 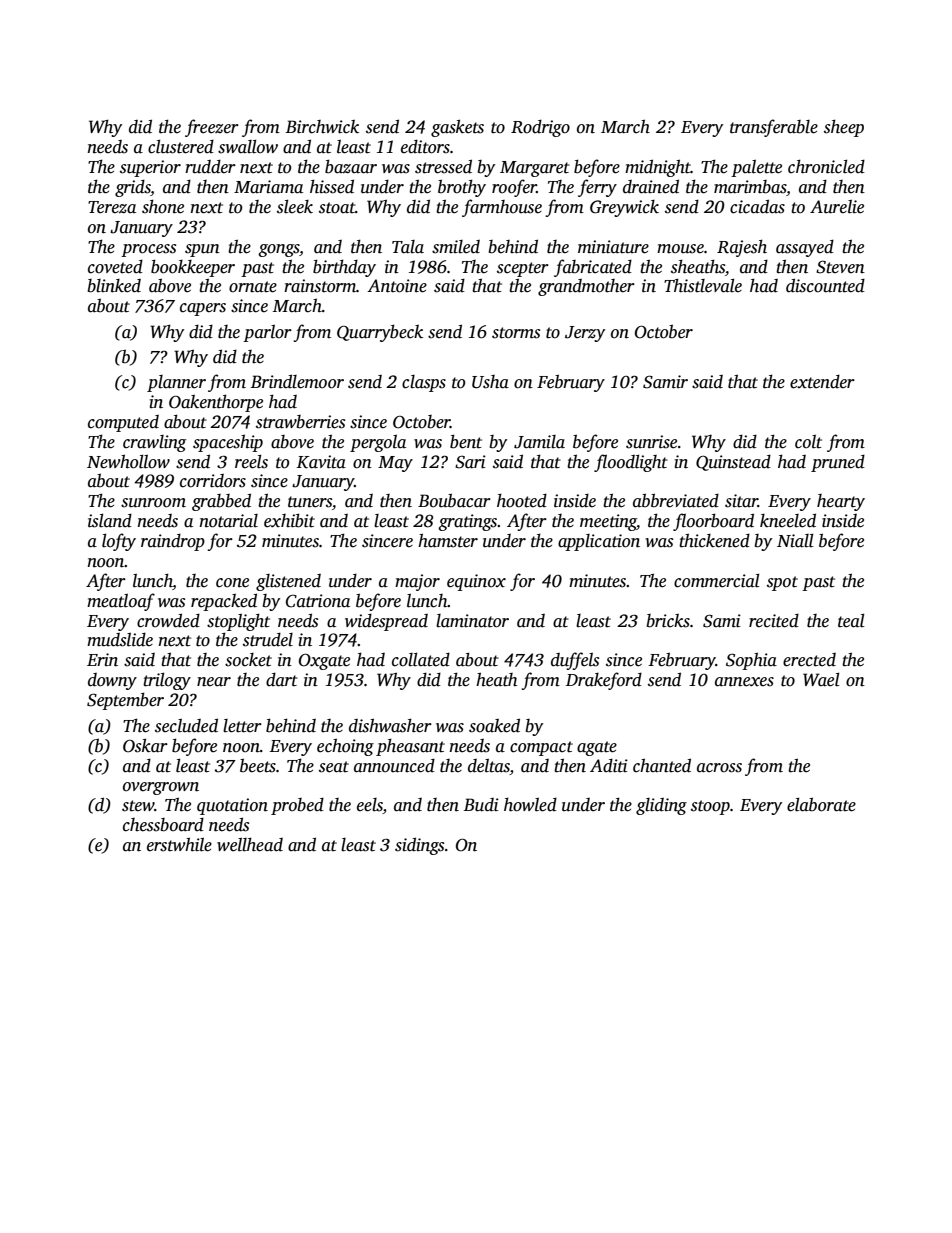 What do you see at coordinates (805, 248) in the document?
I see `assayed` at bounding box center [805, 248].
